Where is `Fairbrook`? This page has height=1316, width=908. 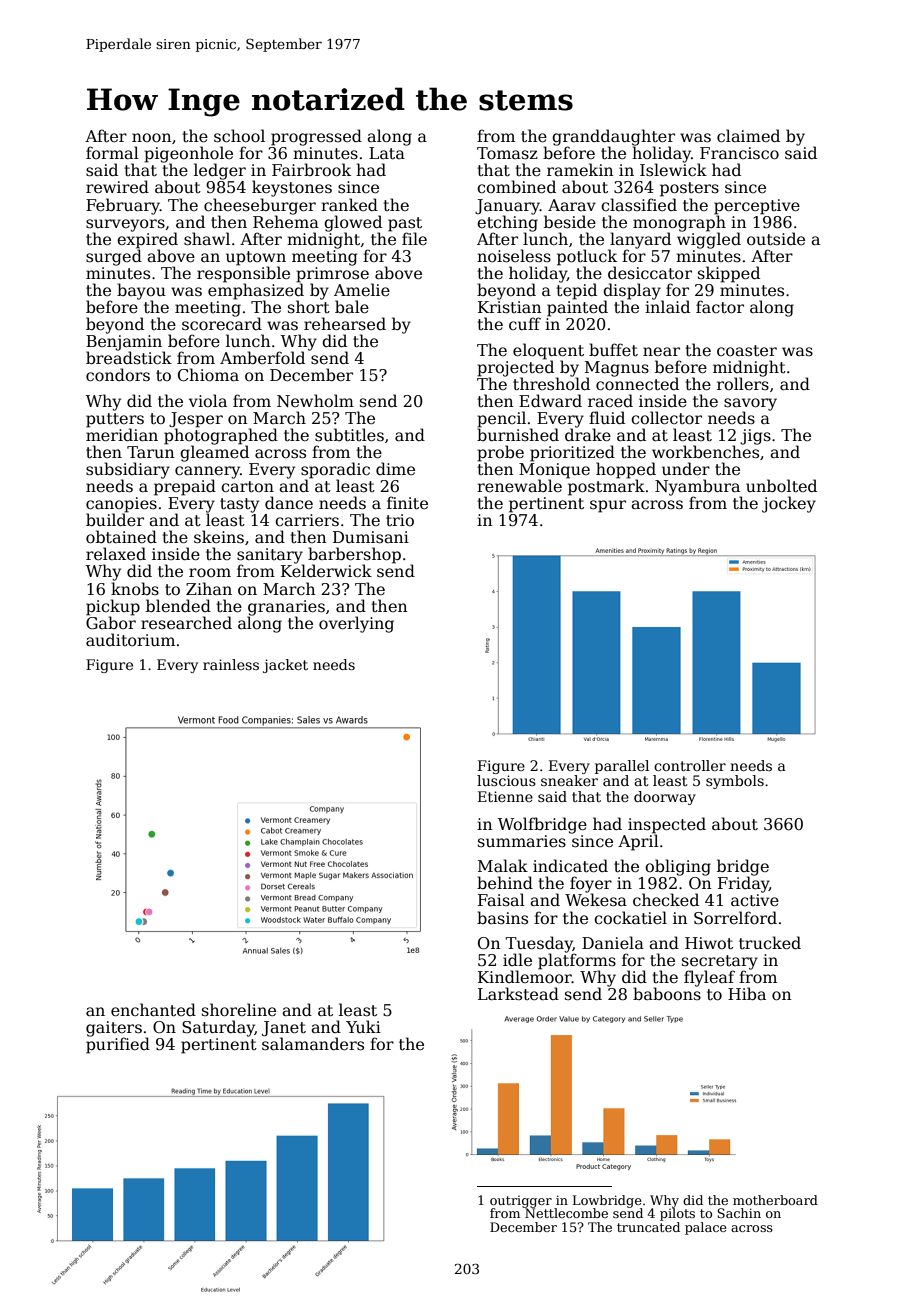 Fairbrook is located at coordinates (311, 170).
